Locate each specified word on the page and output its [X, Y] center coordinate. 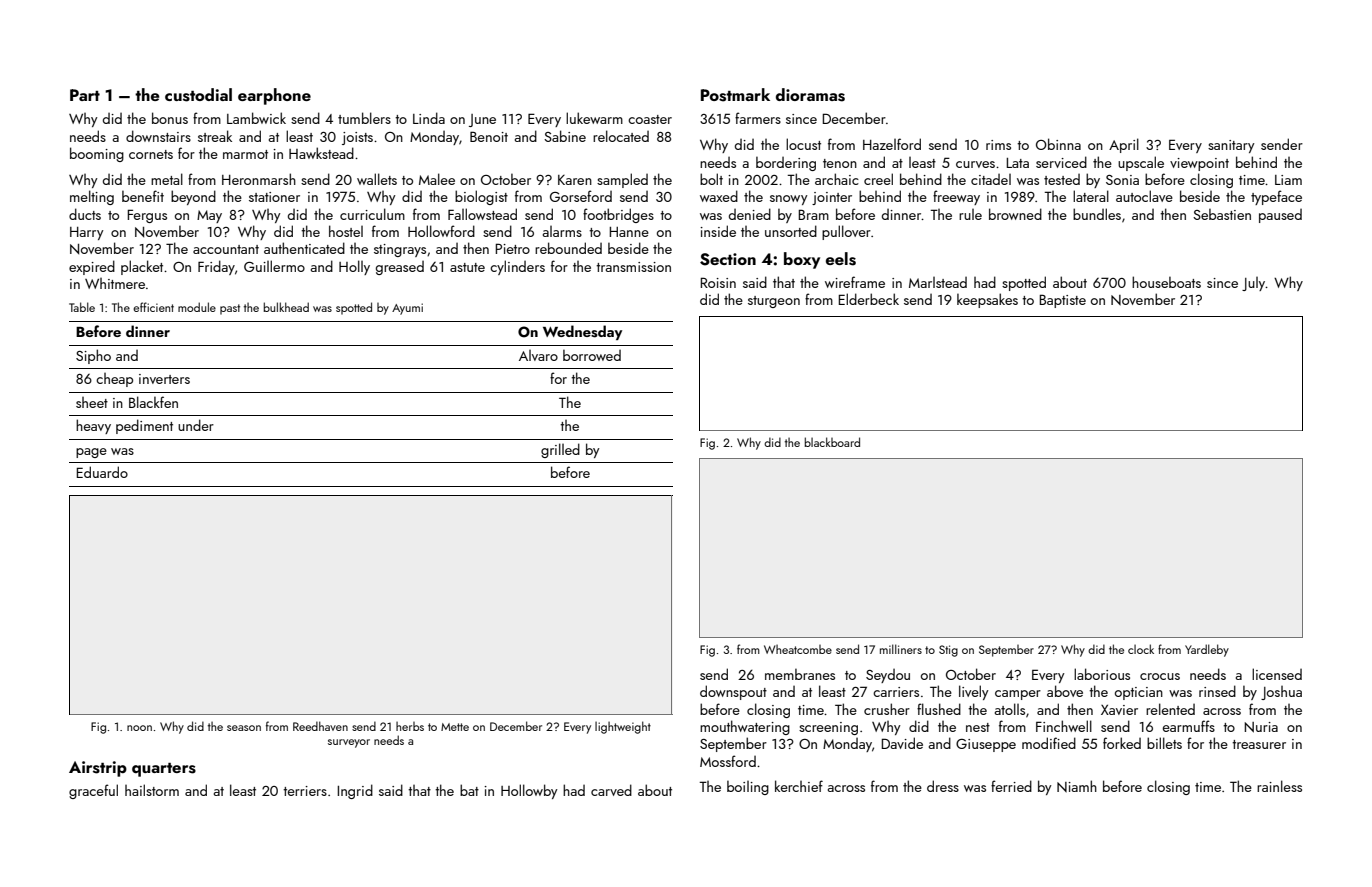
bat [469, 790]
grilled [560, 450]
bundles [1097, 214]
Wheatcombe [798, 649]
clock [1141, 649]
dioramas [810, 95]
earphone [274, 96]
